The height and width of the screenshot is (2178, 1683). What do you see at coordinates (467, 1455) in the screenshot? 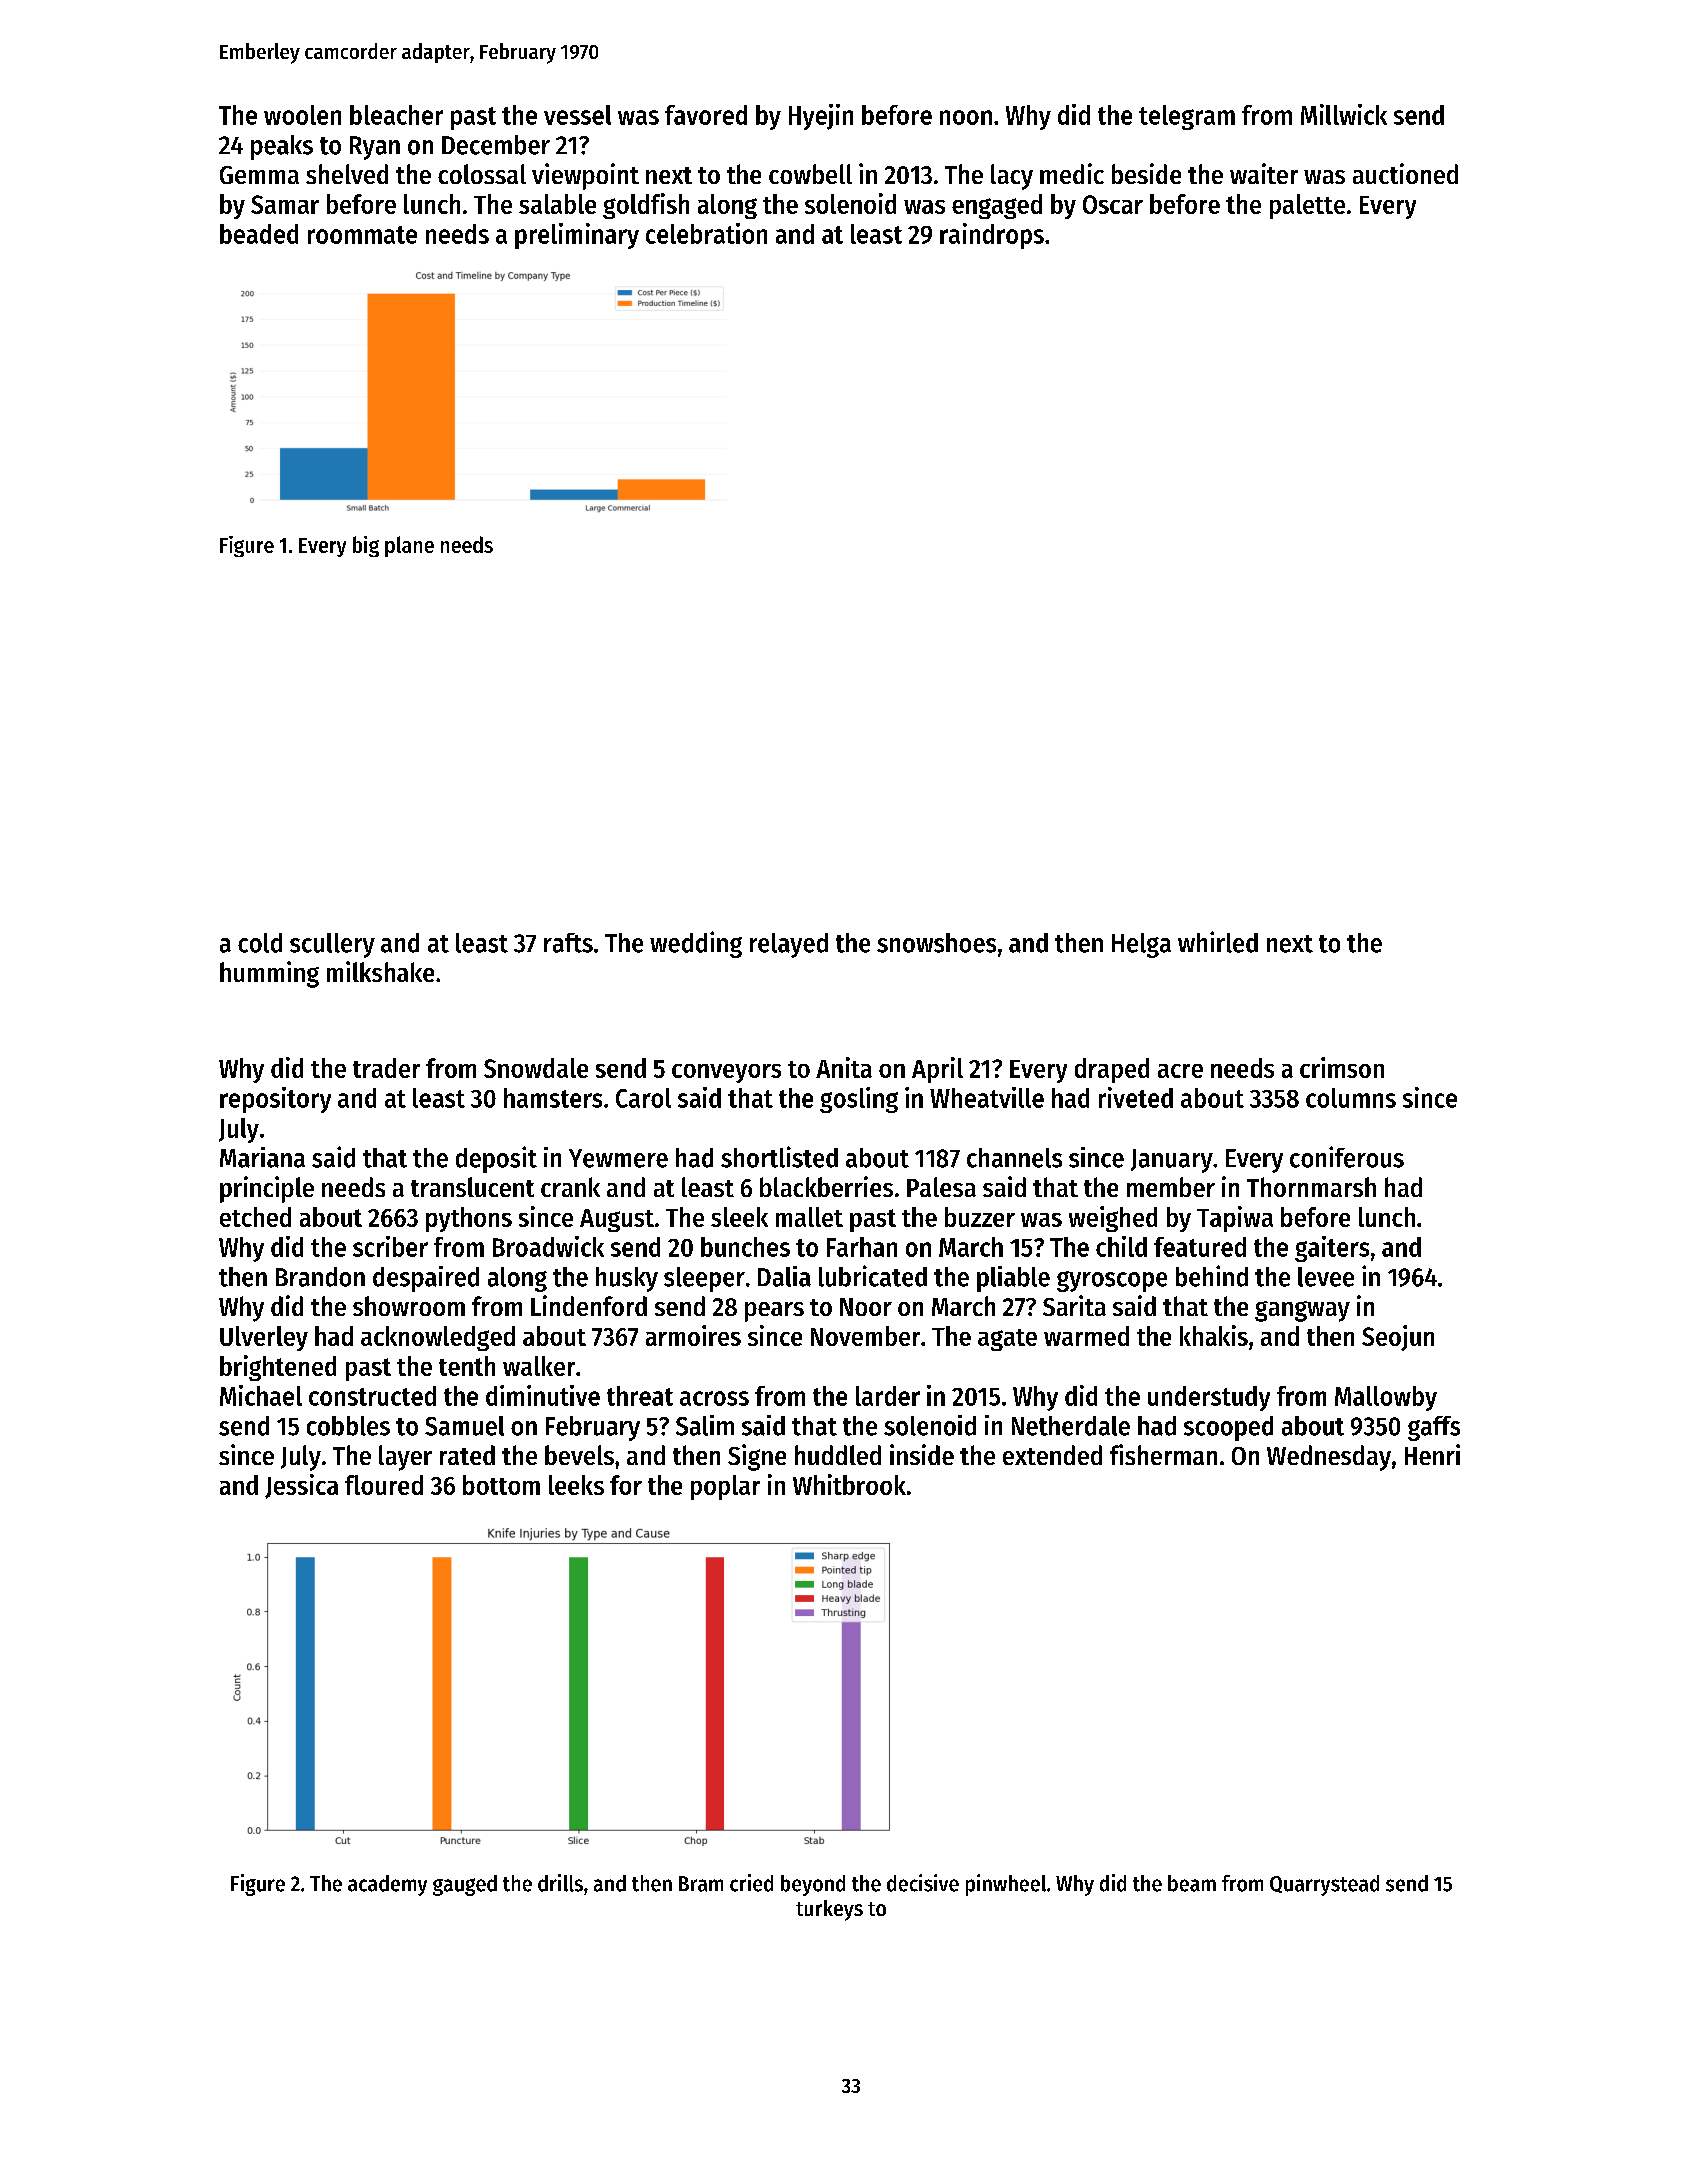
I see `rated` at bounding box center [467, 1455].
